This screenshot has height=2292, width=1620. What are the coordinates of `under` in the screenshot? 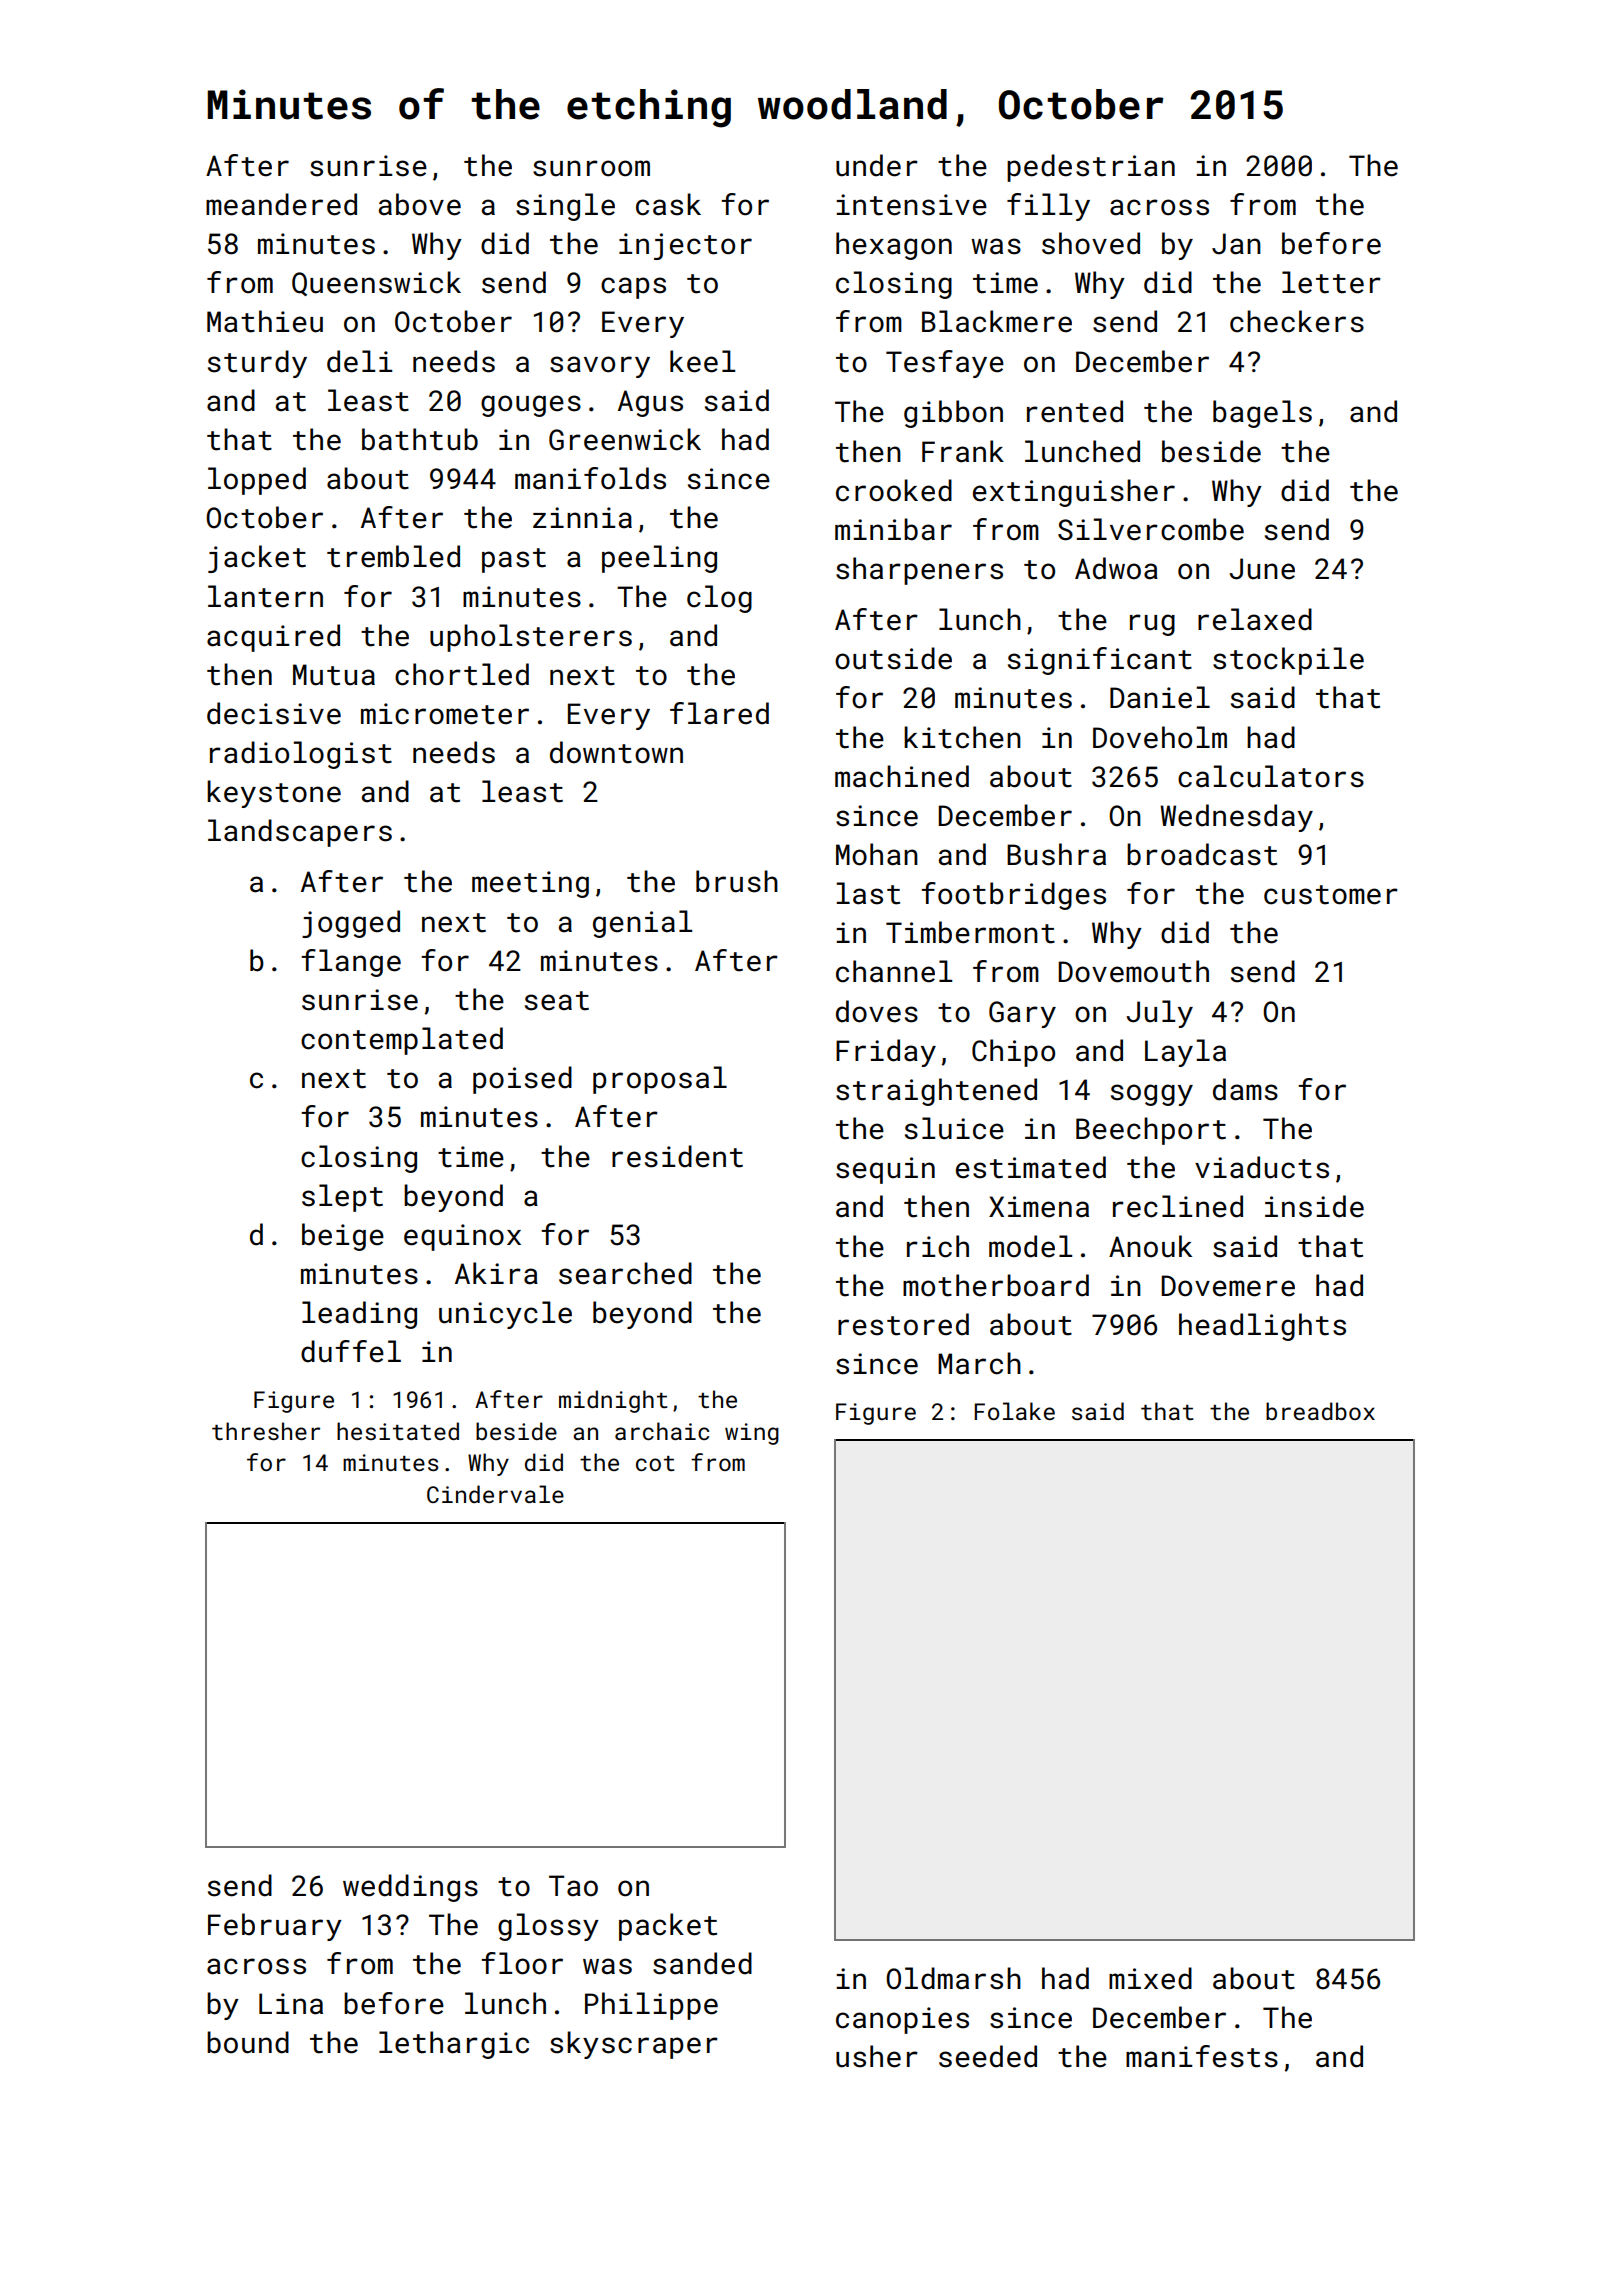 It's located at (877, 165).
